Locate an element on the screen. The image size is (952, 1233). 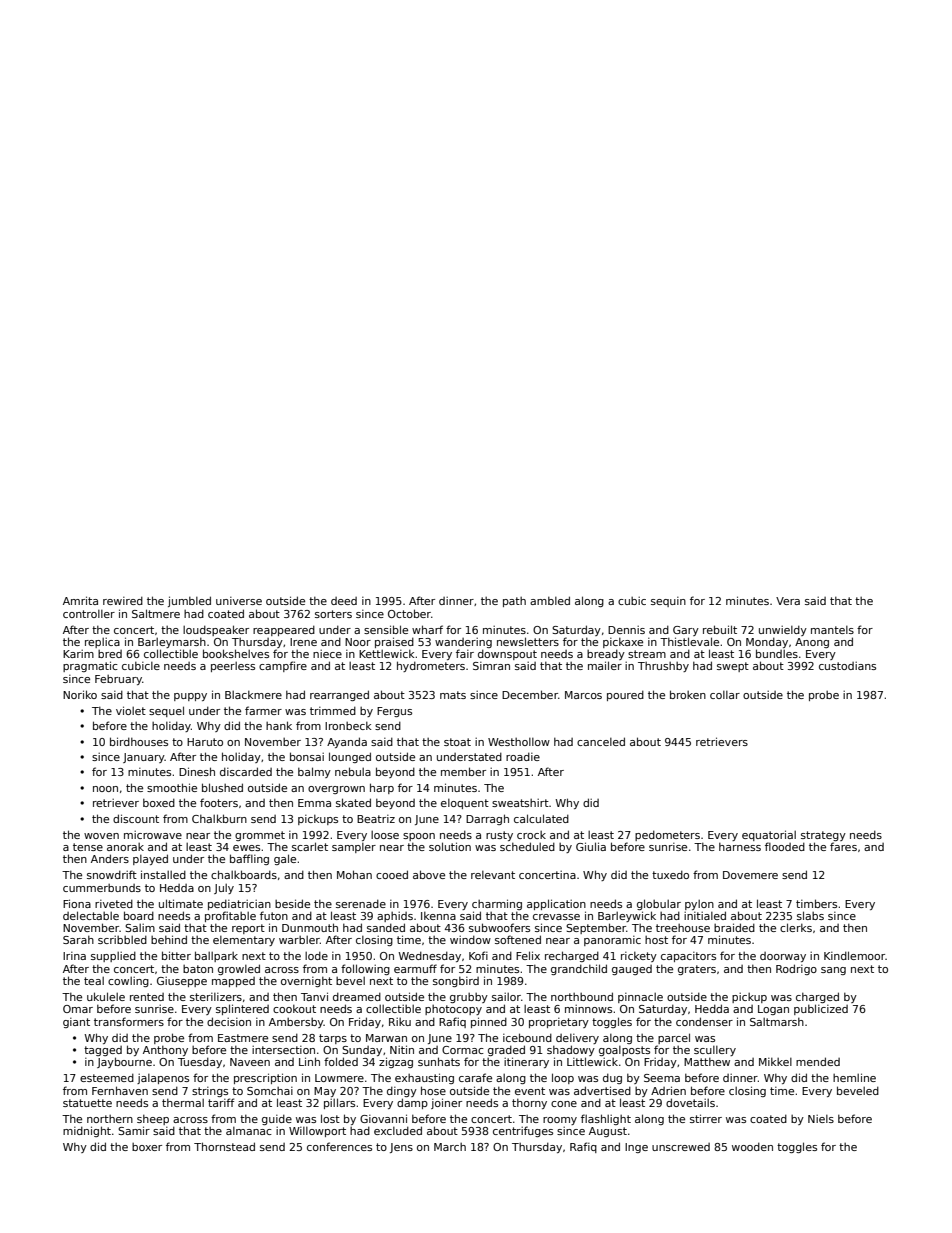
January is located at coordinates (144, 758).
